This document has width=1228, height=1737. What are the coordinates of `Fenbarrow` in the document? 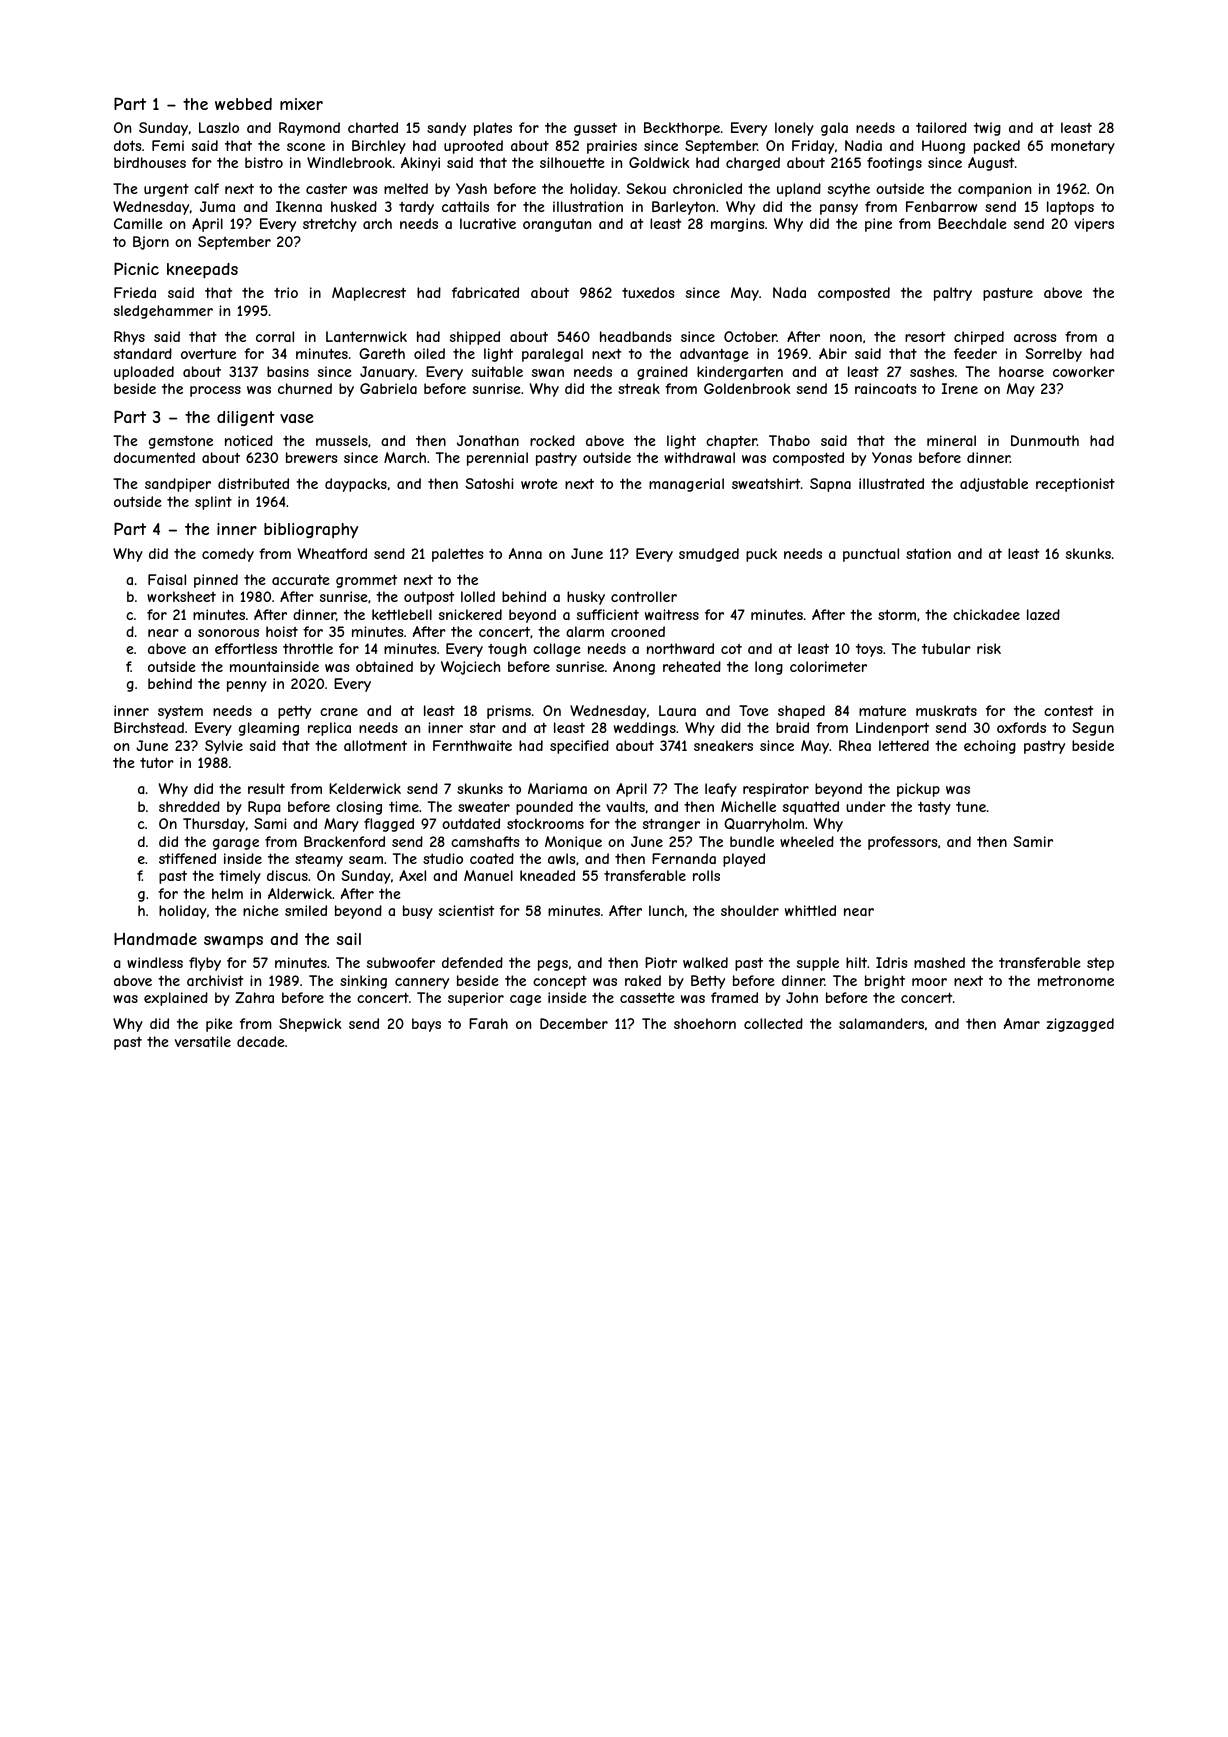 It's located at (941, 206).
